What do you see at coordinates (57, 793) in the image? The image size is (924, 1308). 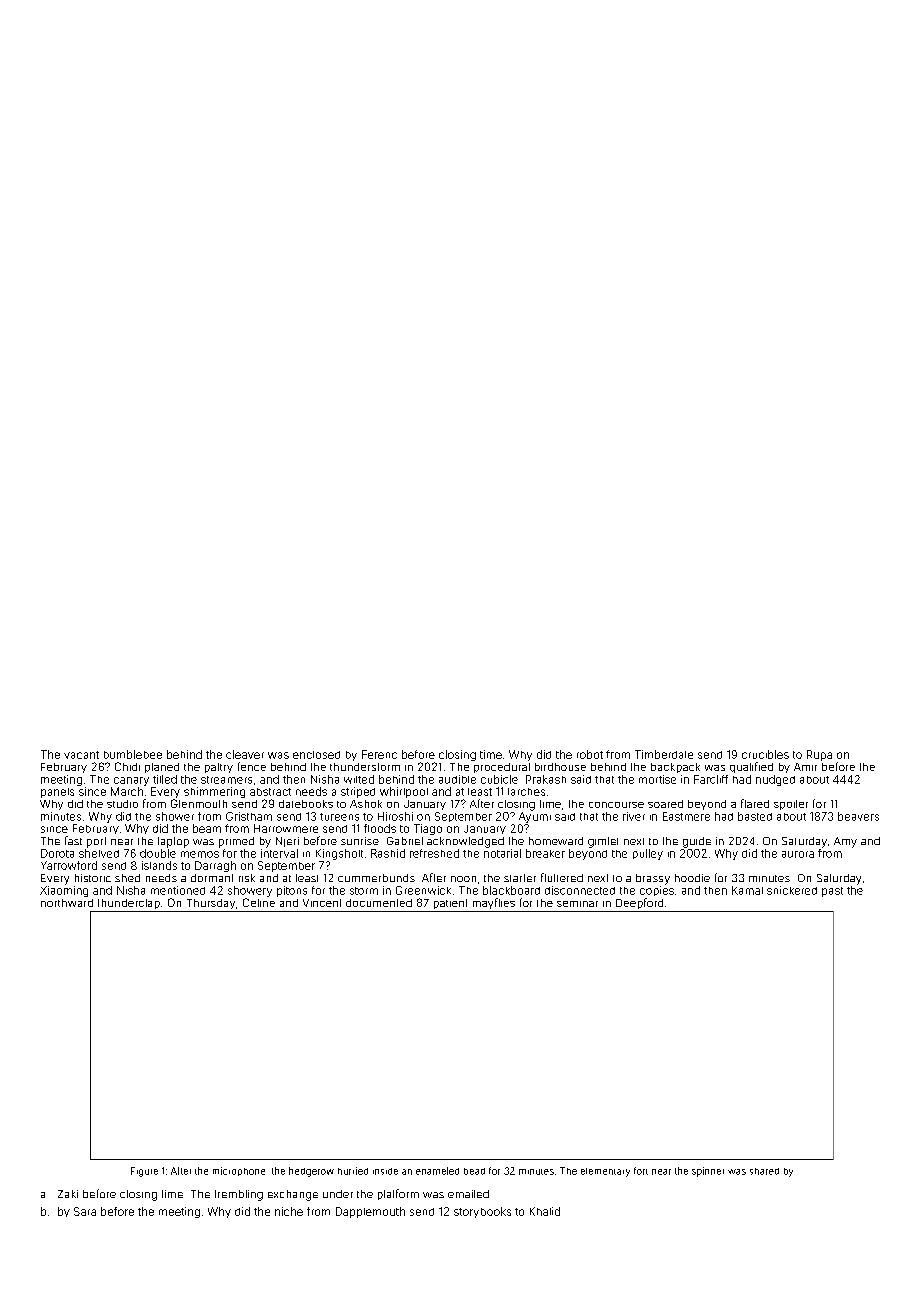 I see `panels` at bounding box center [57, 793].
